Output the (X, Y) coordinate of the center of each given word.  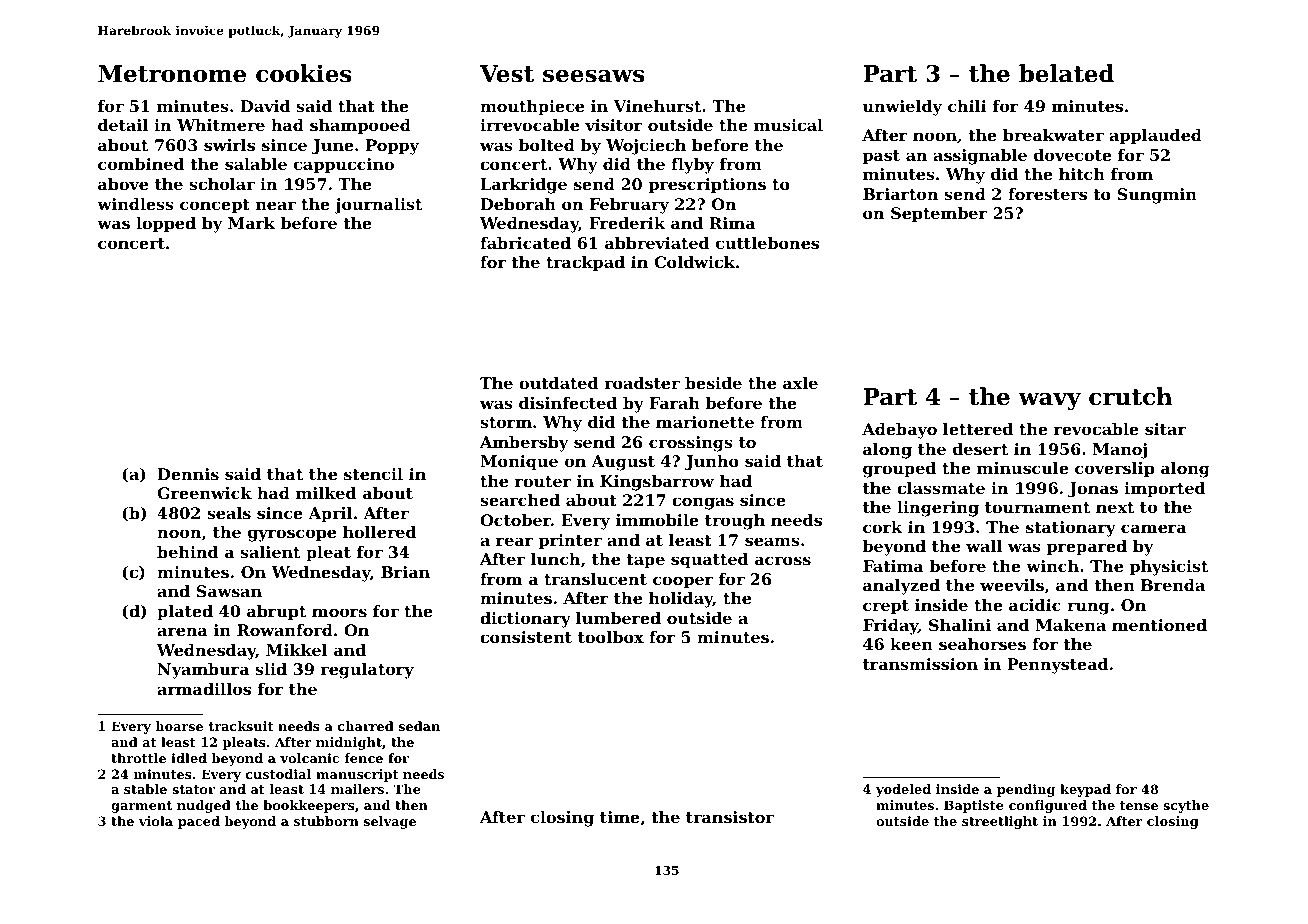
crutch (1131, 396)
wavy (1049, 401)
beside (713, 383)
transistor (730, 817)
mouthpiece (532, 108)
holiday (681, 600)
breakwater (1053, 135)
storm (506, 422)
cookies (304, 73)
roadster (642, 383)
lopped (166, 225)
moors (339, 612)
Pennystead (1058, 666)
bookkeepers (309, 806)
